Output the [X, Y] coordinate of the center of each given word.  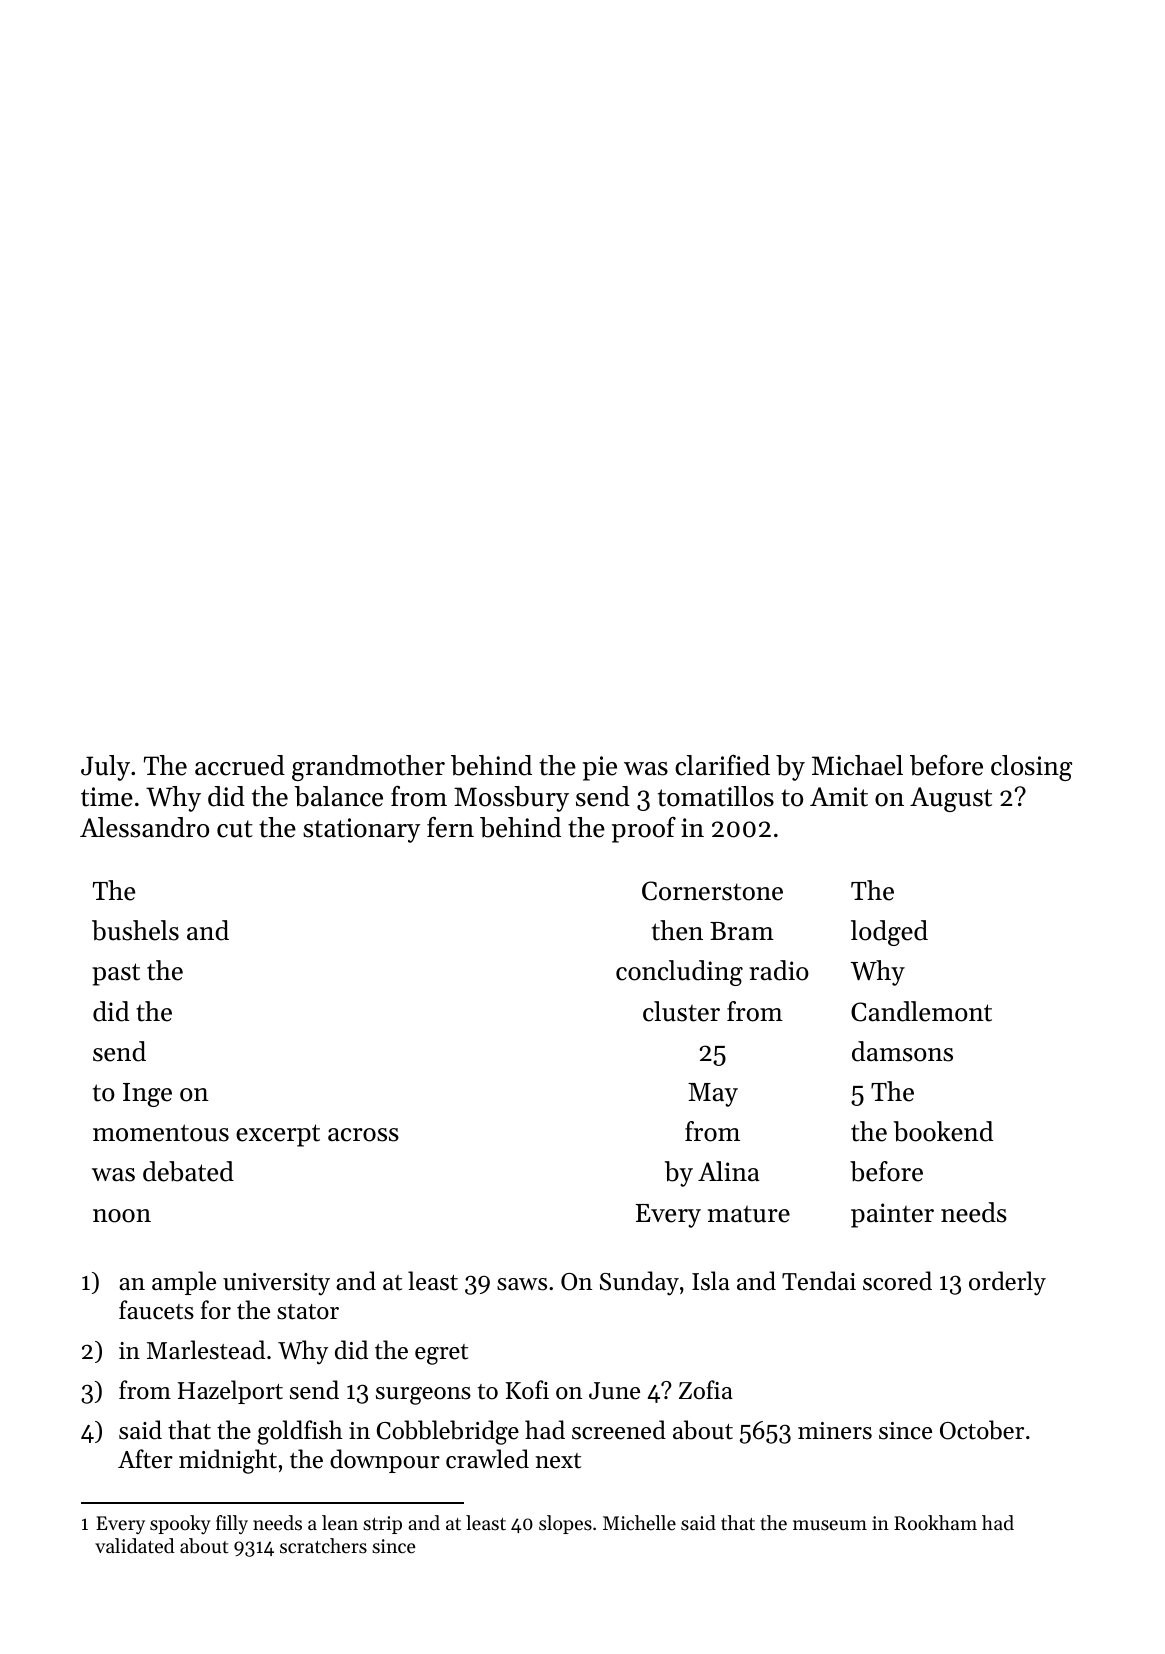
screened [619, 1430]
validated [134, 1546]
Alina [729, 1171]
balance [338, 796]
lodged [889, 933]
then [677, 930]
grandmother [368, 768]
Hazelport [230, 1392]
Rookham [935, 1523]
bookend [943, 1131]
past [116, 974]
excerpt [278, 1135]
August [951, 799]
